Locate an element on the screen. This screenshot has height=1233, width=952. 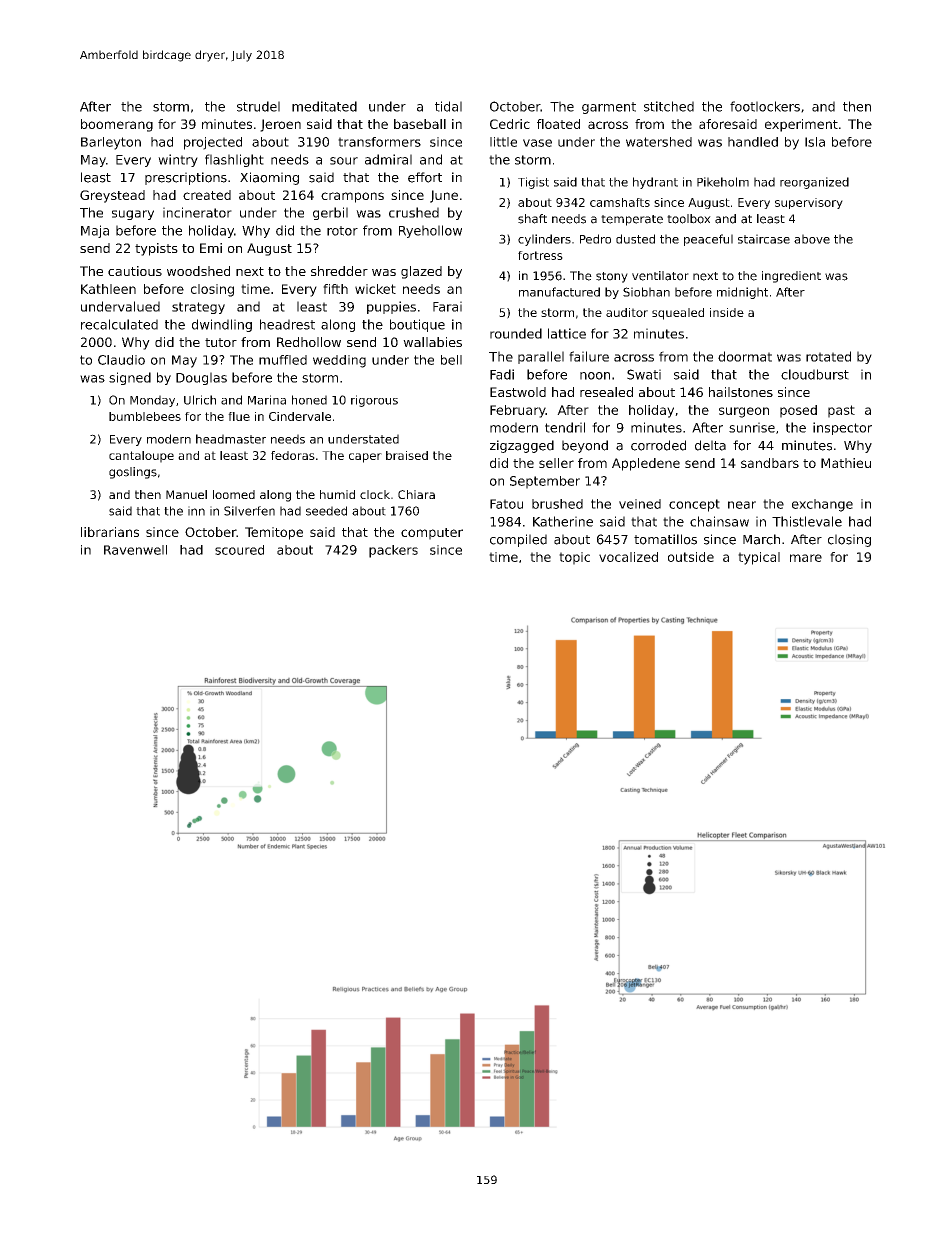
zigzagged is located at coordinates (522, 446).
